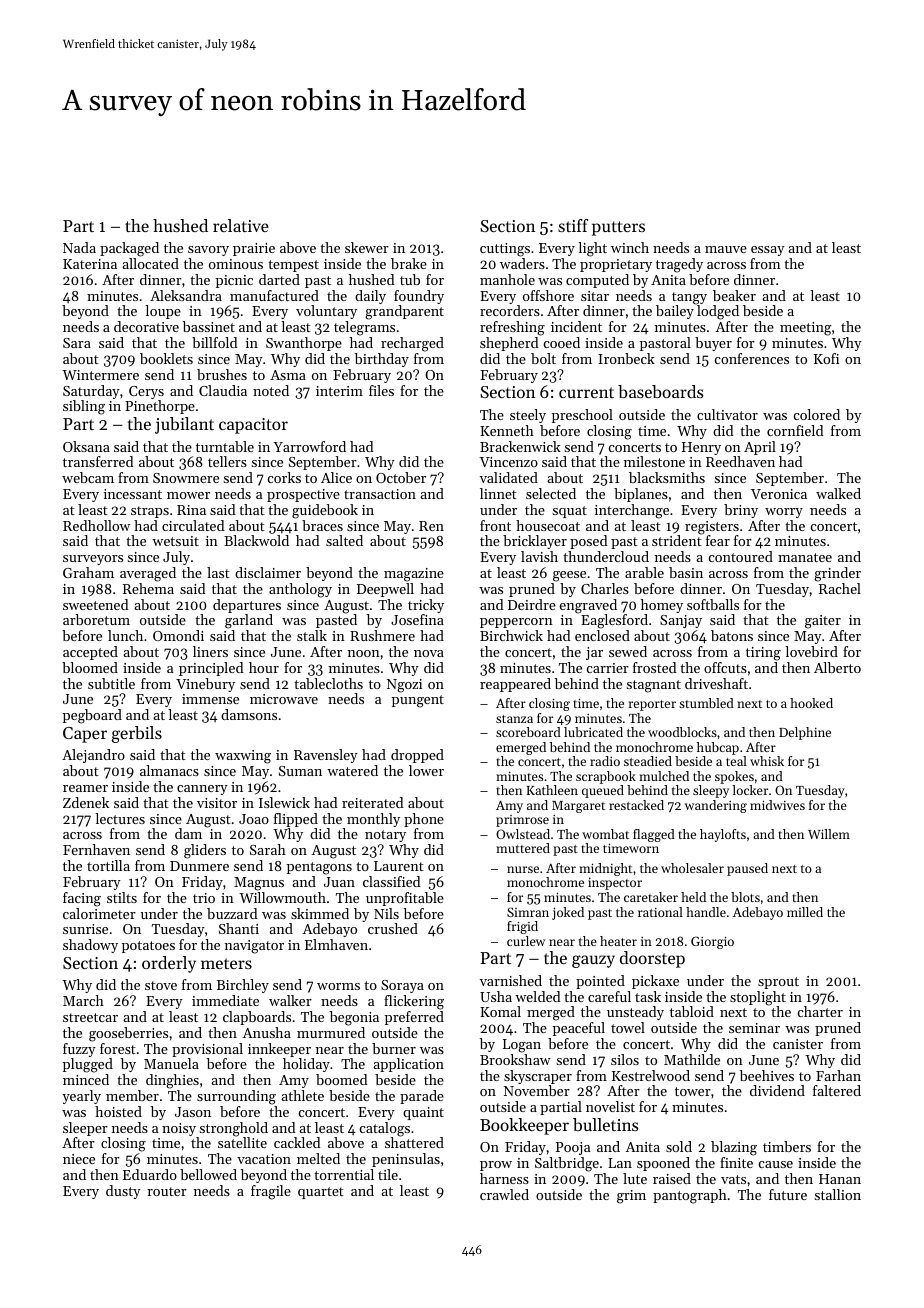 This document has height=1308, width=924. What do you see at coordinates (79, 247) in the document?
I see `Nada` at bounding box center [79, 247].
